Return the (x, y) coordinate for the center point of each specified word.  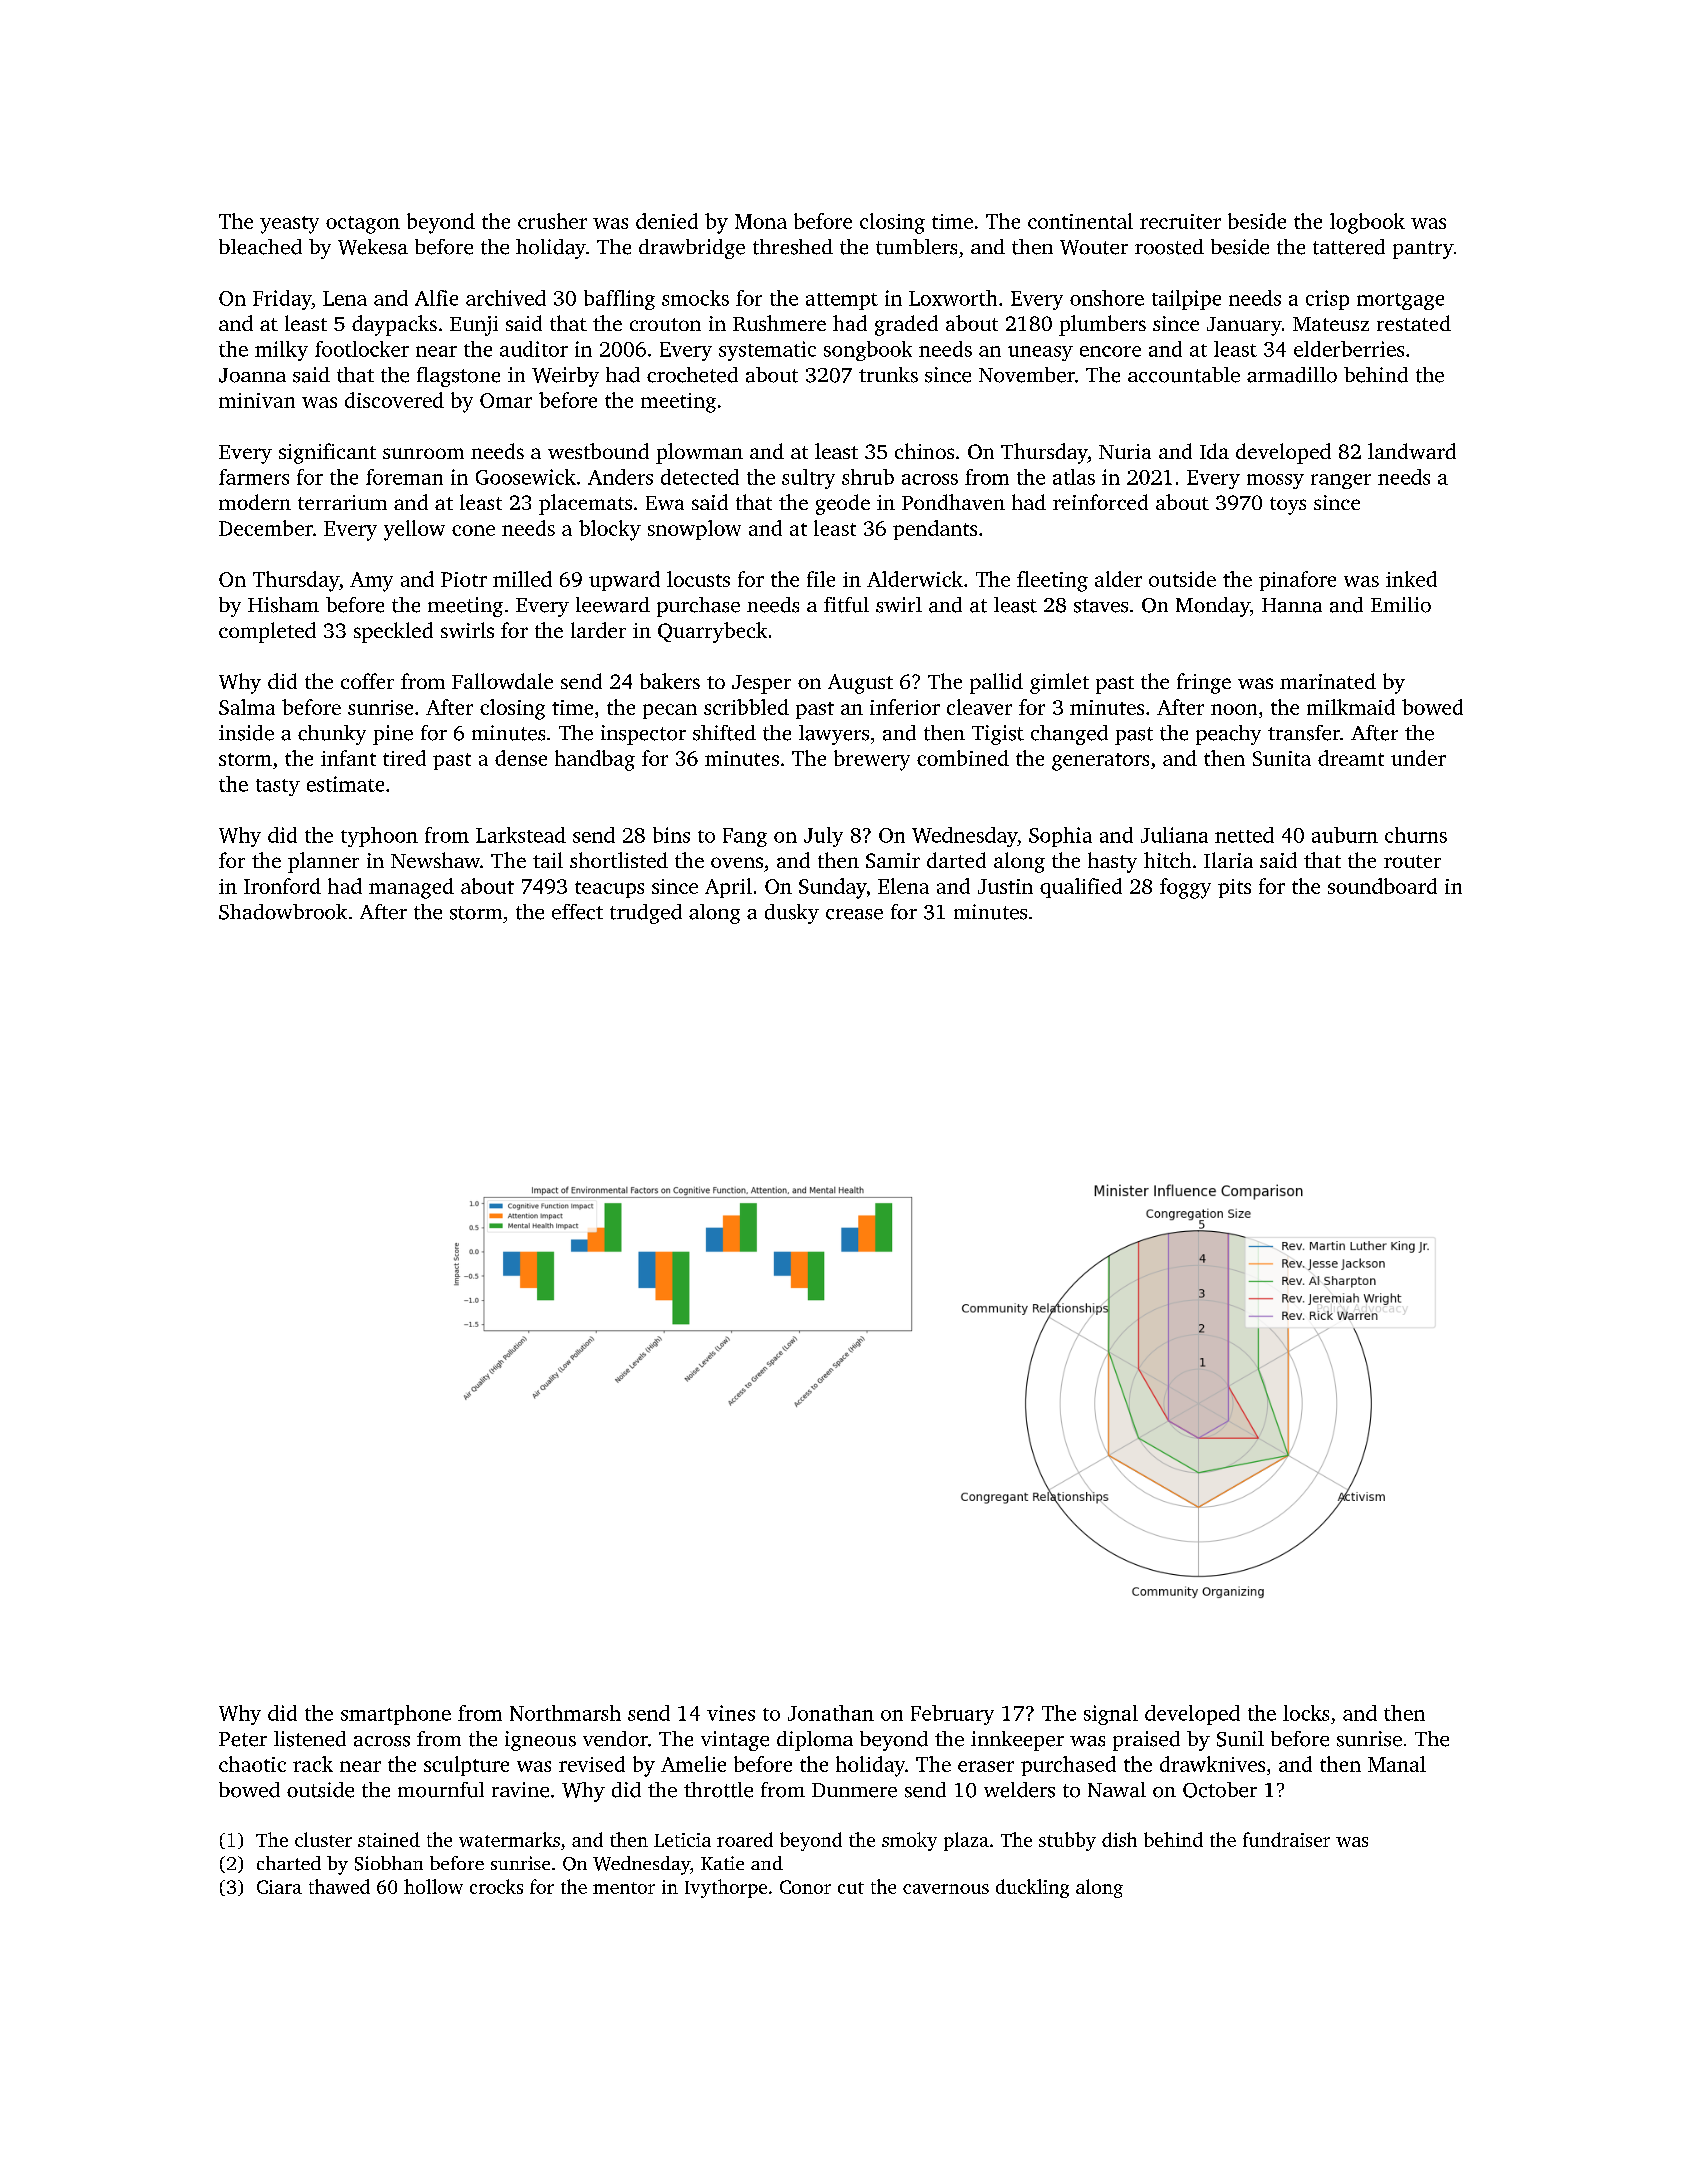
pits (1234, 888)
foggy (1185, 888)
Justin (1005, 886)
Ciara (279, 1887)
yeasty (289, 225)
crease (854, 914)
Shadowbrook (283, 912)
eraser (986, 1766)
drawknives (1212, 1764)
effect (577, 912)
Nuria (1125, 451)
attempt (842, 301)
